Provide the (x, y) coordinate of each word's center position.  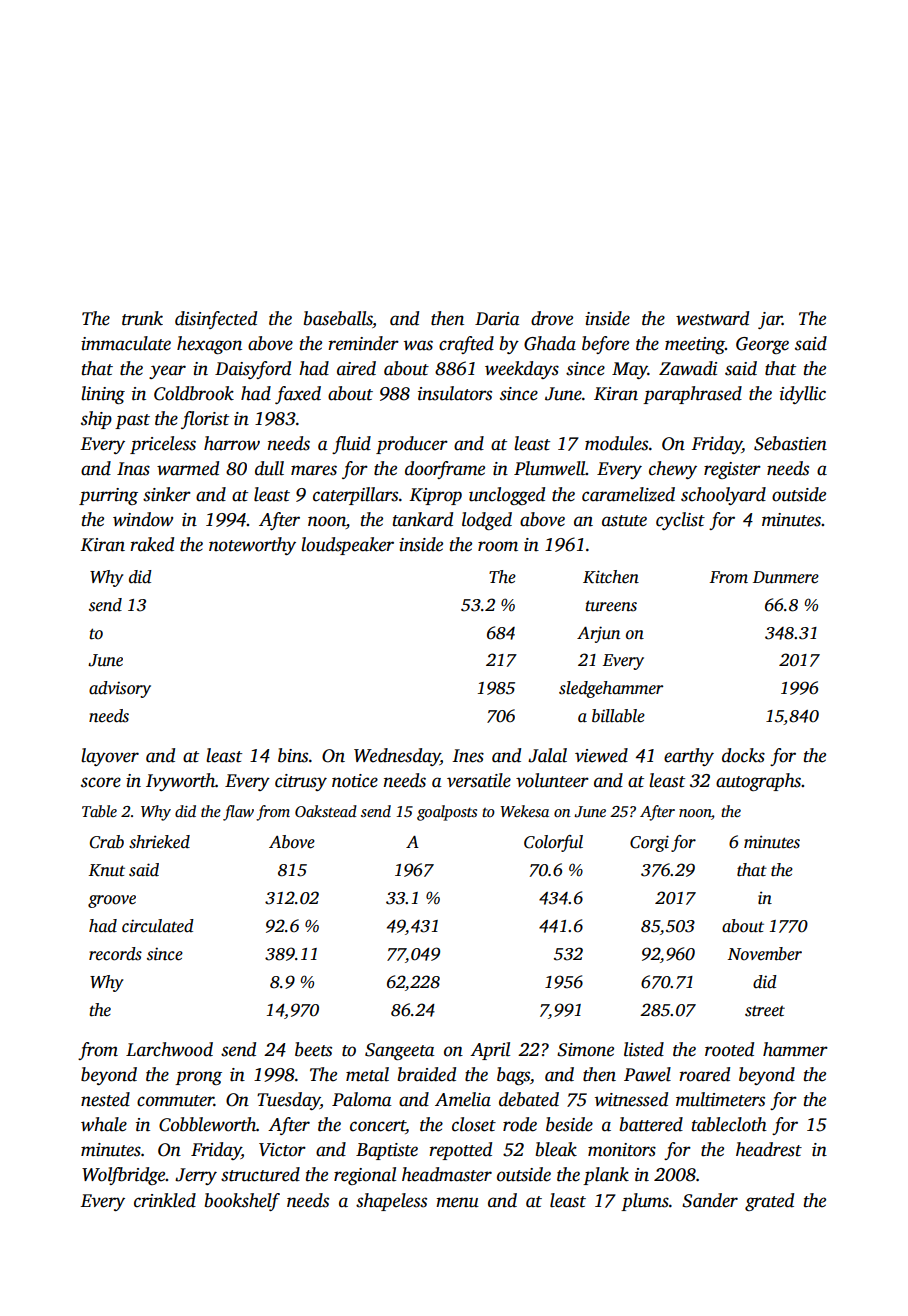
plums (645, 1202)
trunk (142, 318)
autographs (758, 782)
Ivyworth (180, 782)
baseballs (338, 319)
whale (104, 1124)
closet (474, 1124)
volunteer (552, 780)
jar (770, 320)
